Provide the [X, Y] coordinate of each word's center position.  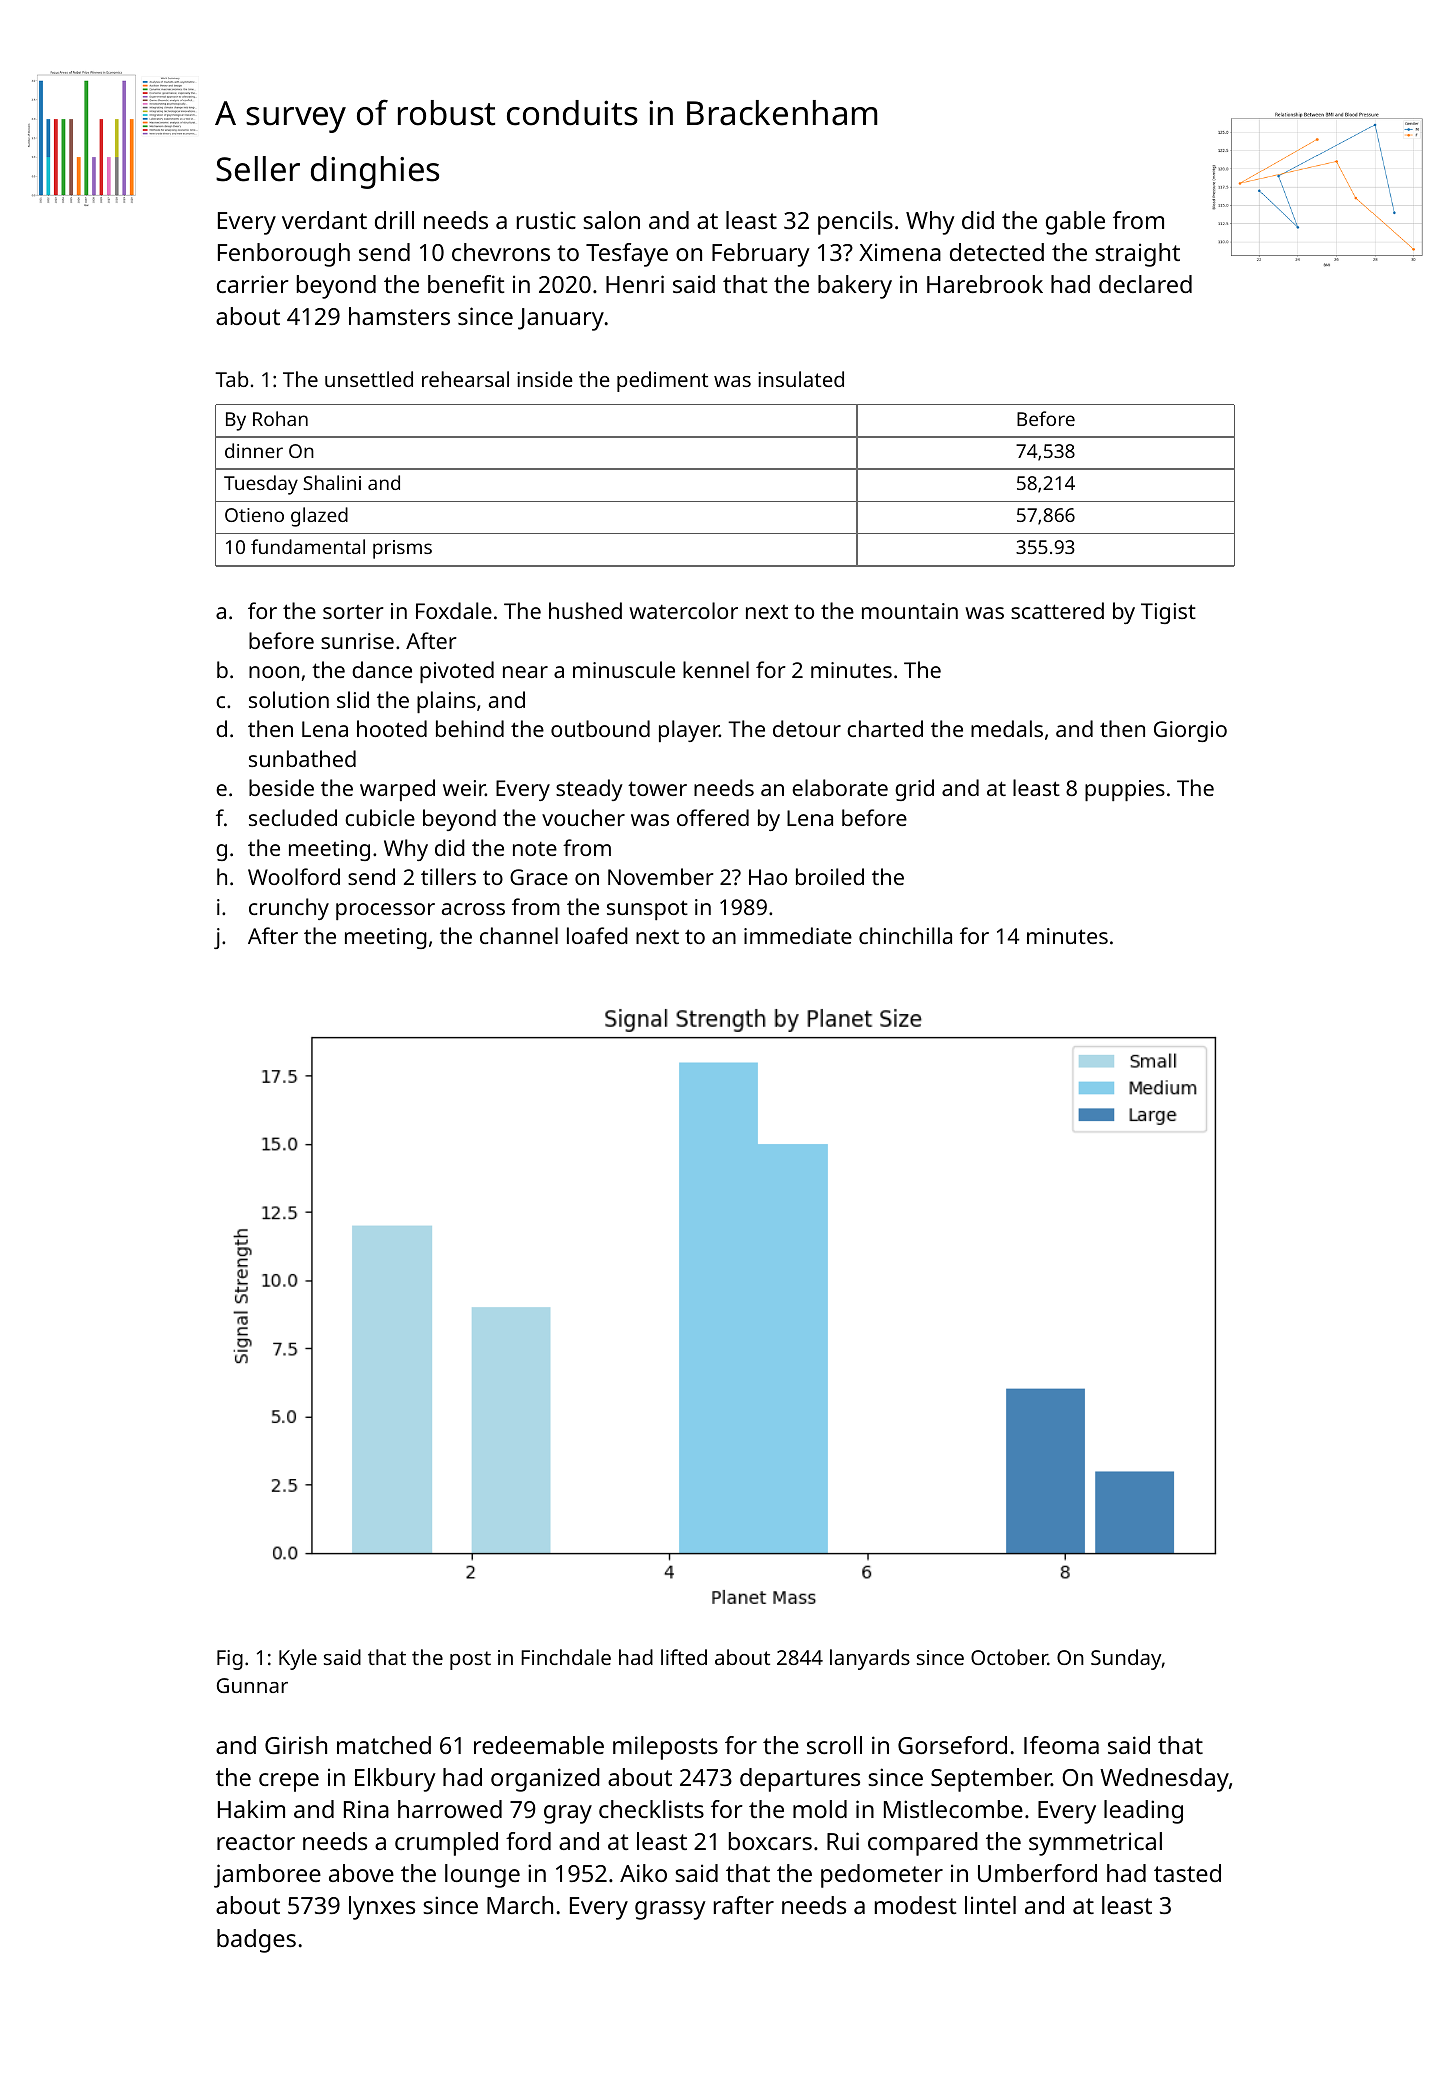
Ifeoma [1061, 1745]
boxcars [770, 1841]
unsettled [369, 379]
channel [519, 935]
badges [256, 1941]
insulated [801, 379]
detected [997, 252]
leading [1143, 1812]
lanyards [870, 1659]
